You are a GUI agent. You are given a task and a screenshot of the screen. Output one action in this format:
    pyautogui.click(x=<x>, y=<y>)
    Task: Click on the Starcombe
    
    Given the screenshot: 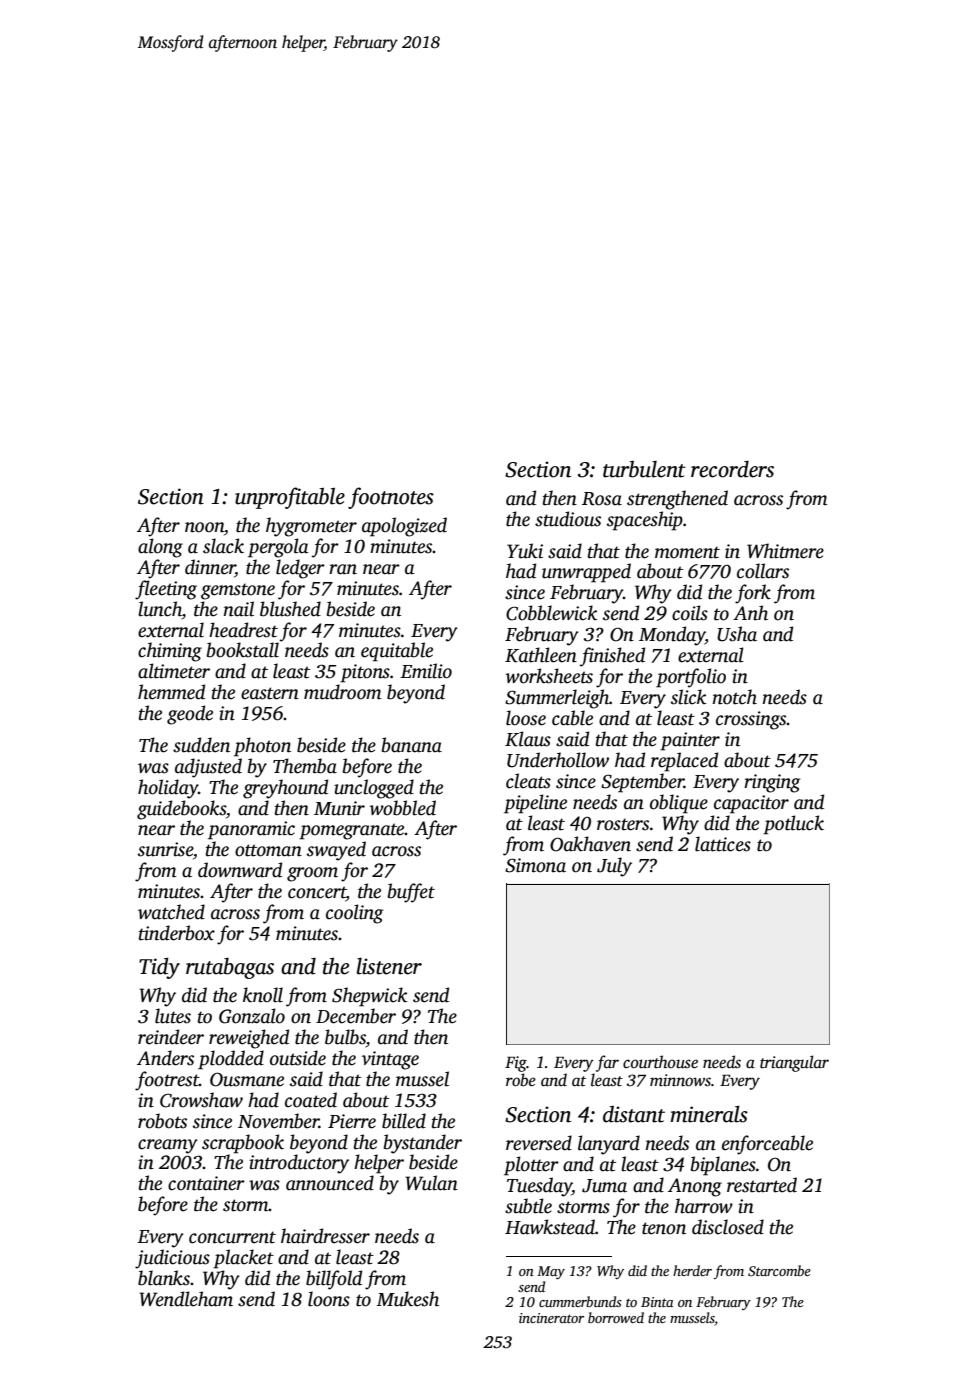 What is the action you would take?
    pyautogui.click(x=779, y=1270)
